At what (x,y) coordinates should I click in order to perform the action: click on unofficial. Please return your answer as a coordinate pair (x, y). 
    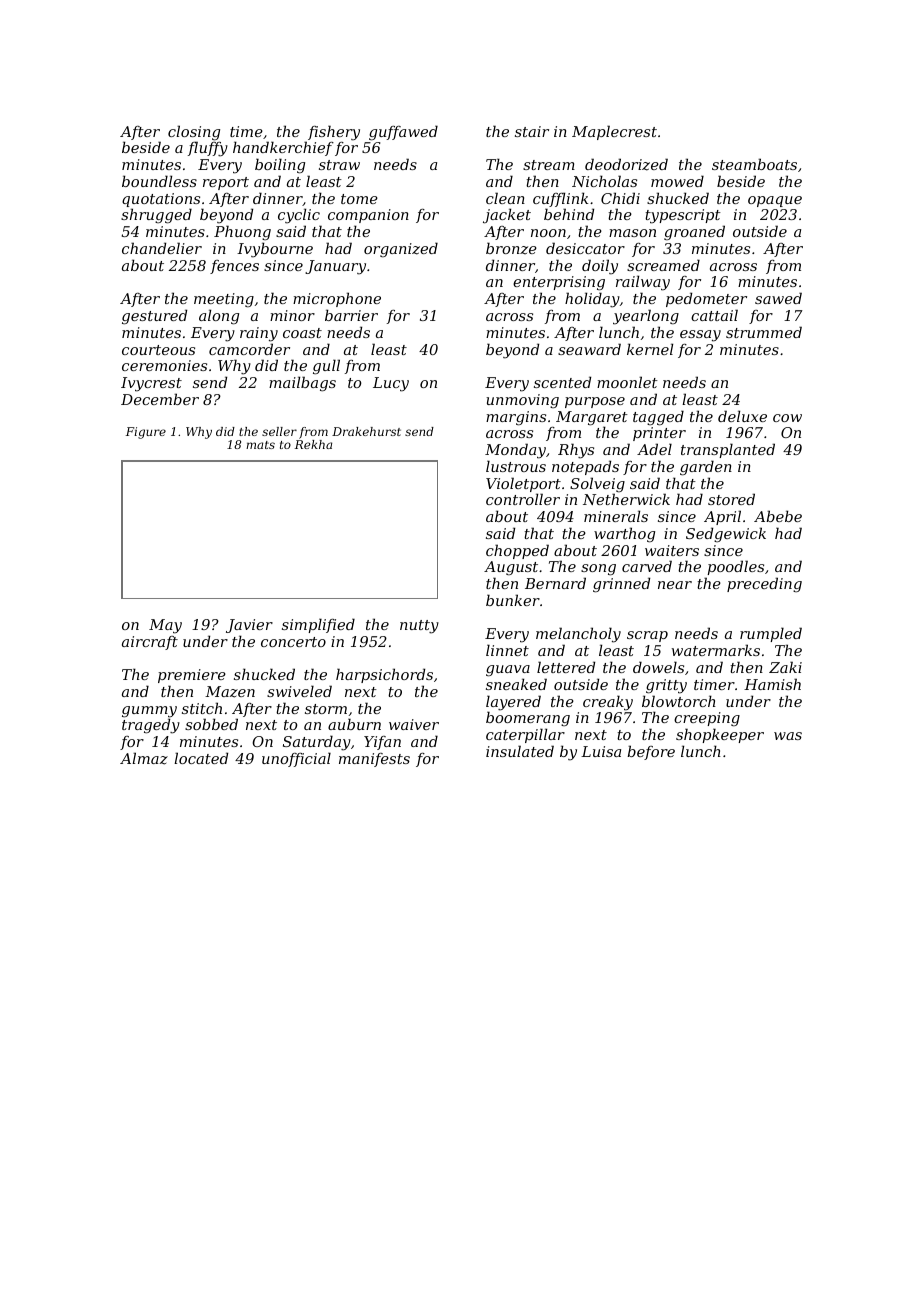
    Looking at the image, I should click on (296, 759).
